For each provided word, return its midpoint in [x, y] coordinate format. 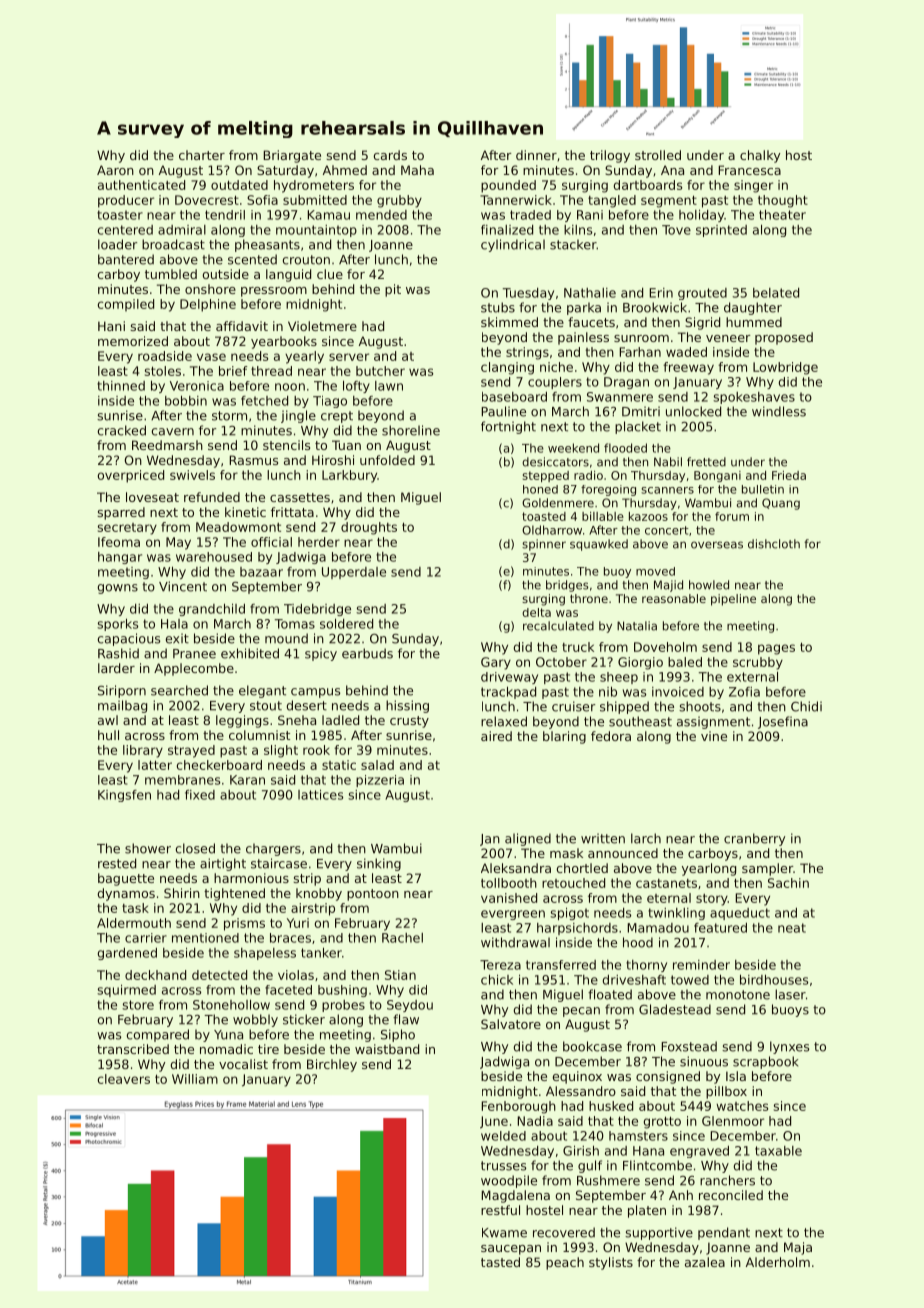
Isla [736, 1076]
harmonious [251, 878]
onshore [210, 289]
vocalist [243, 1064]
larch [646, 838]
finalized [507, 230]
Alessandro [581, 1091]
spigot [569, 914]
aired [496, 736]
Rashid [118, 653]
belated [776, 293]
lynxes [789, 1047]
